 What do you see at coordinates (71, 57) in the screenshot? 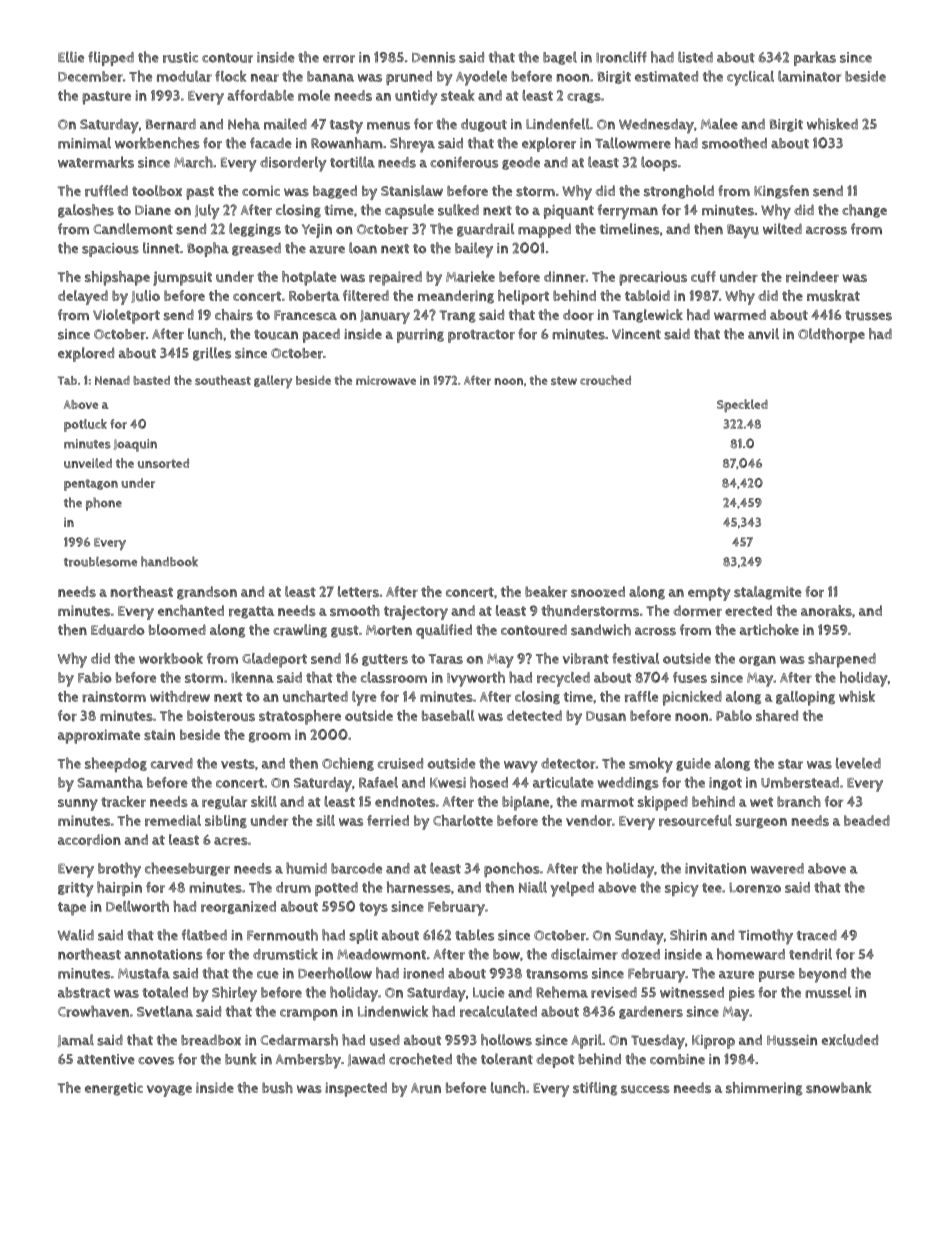
I see `Ellie` at bounding box center [71, 57].
